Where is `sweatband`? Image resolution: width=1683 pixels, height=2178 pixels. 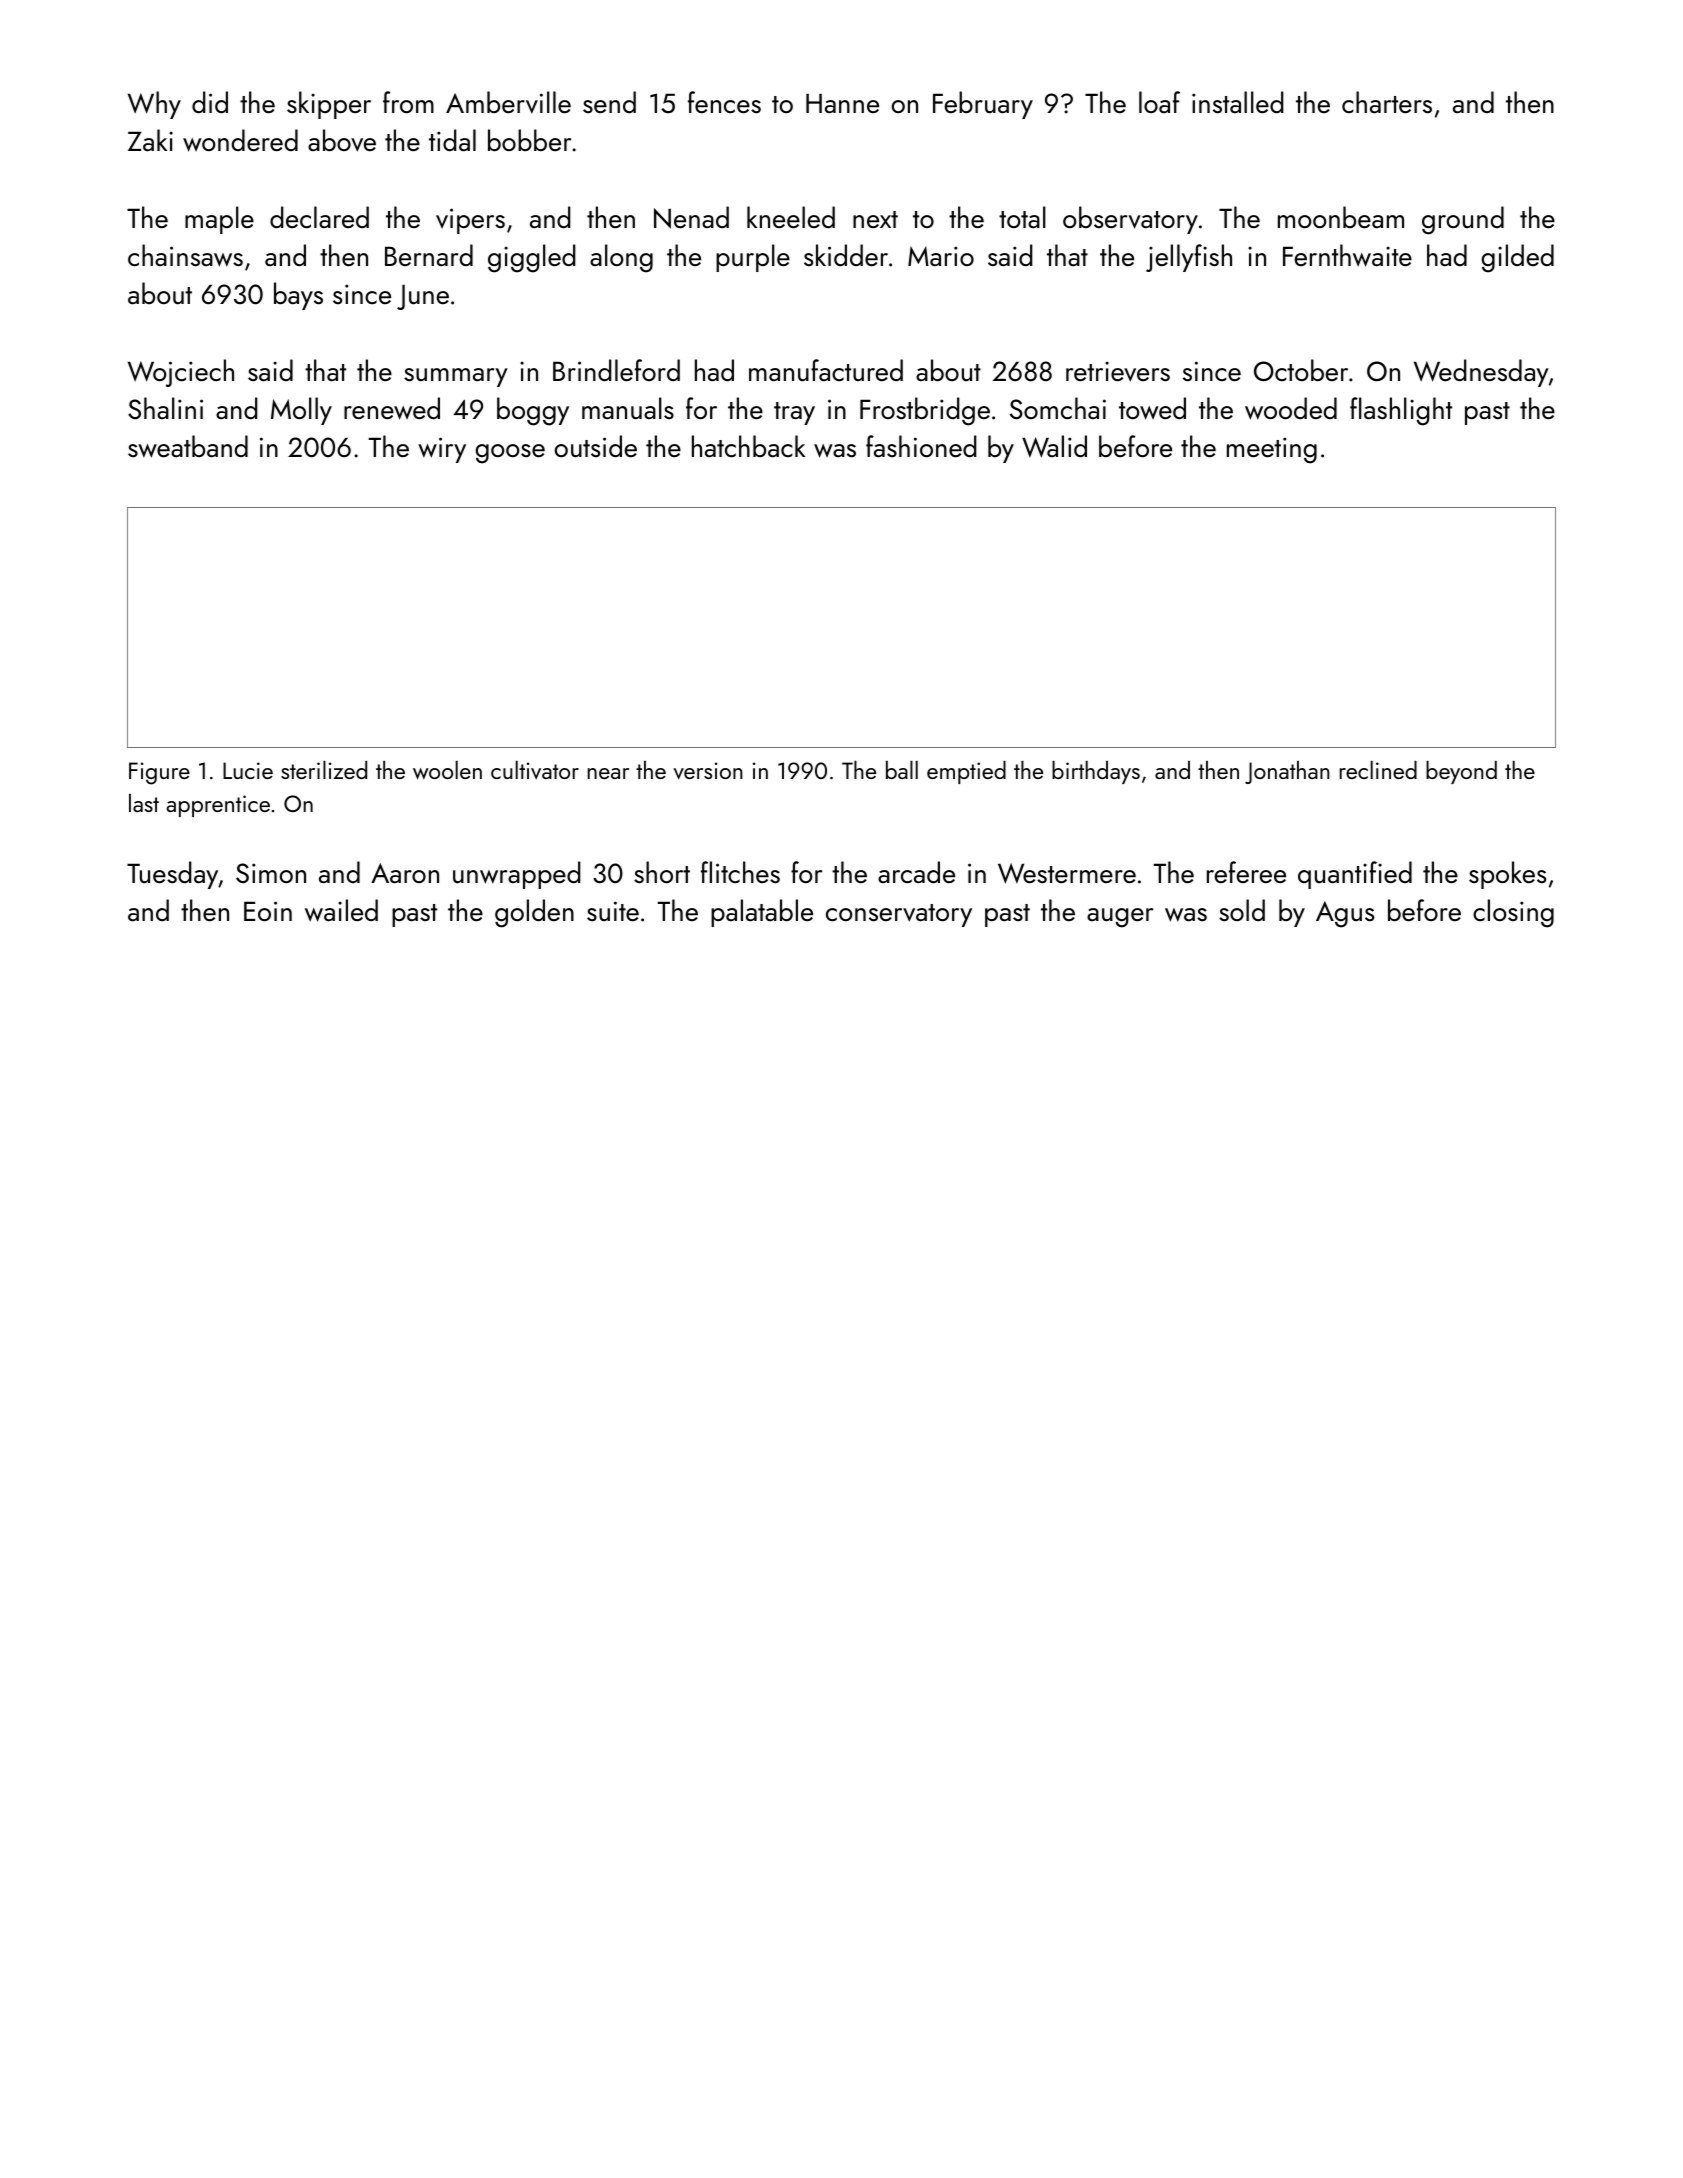 sweatband is located at coordinates (188, 446).
